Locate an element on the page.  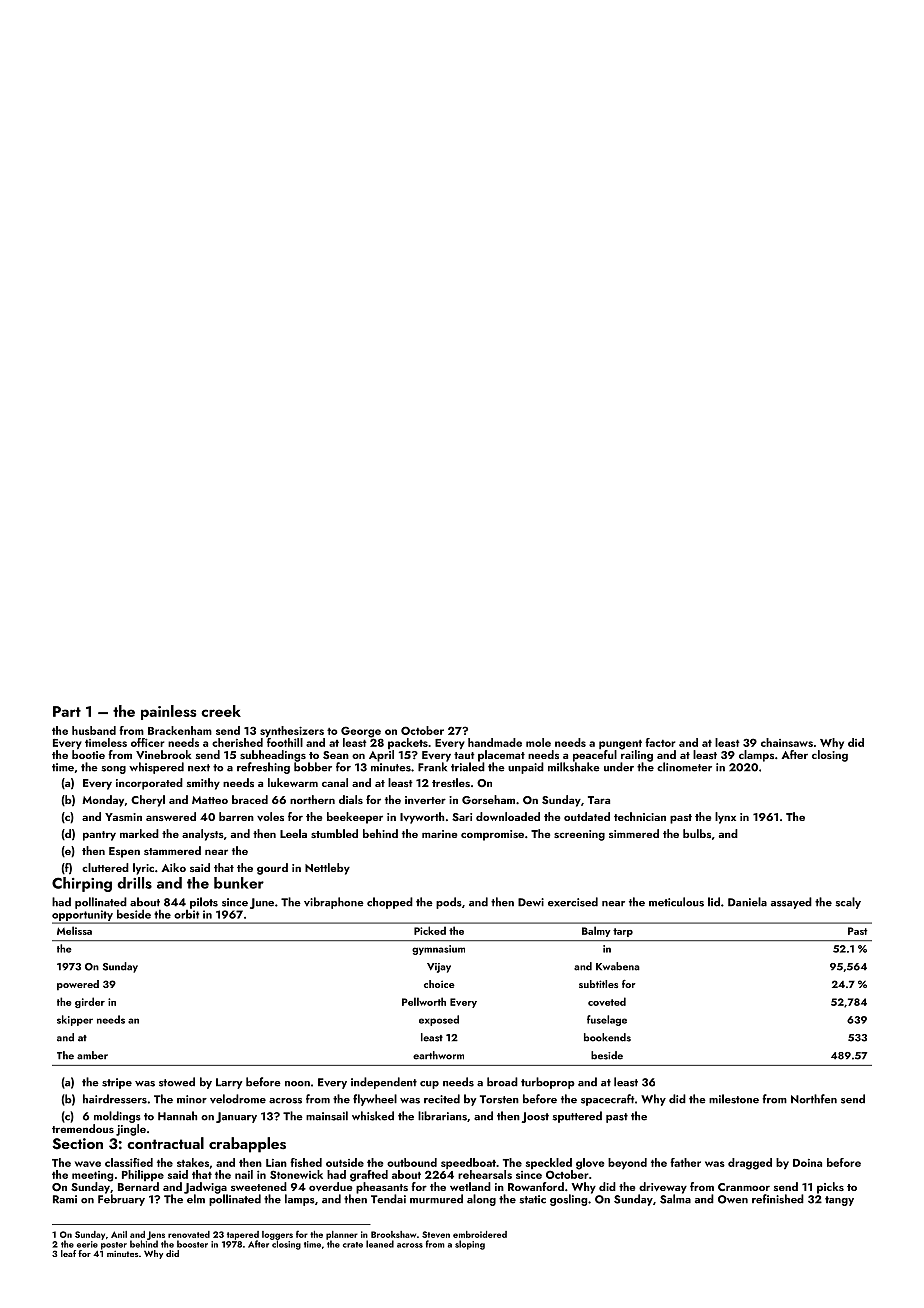
George is located at coordinates (361, 732).
